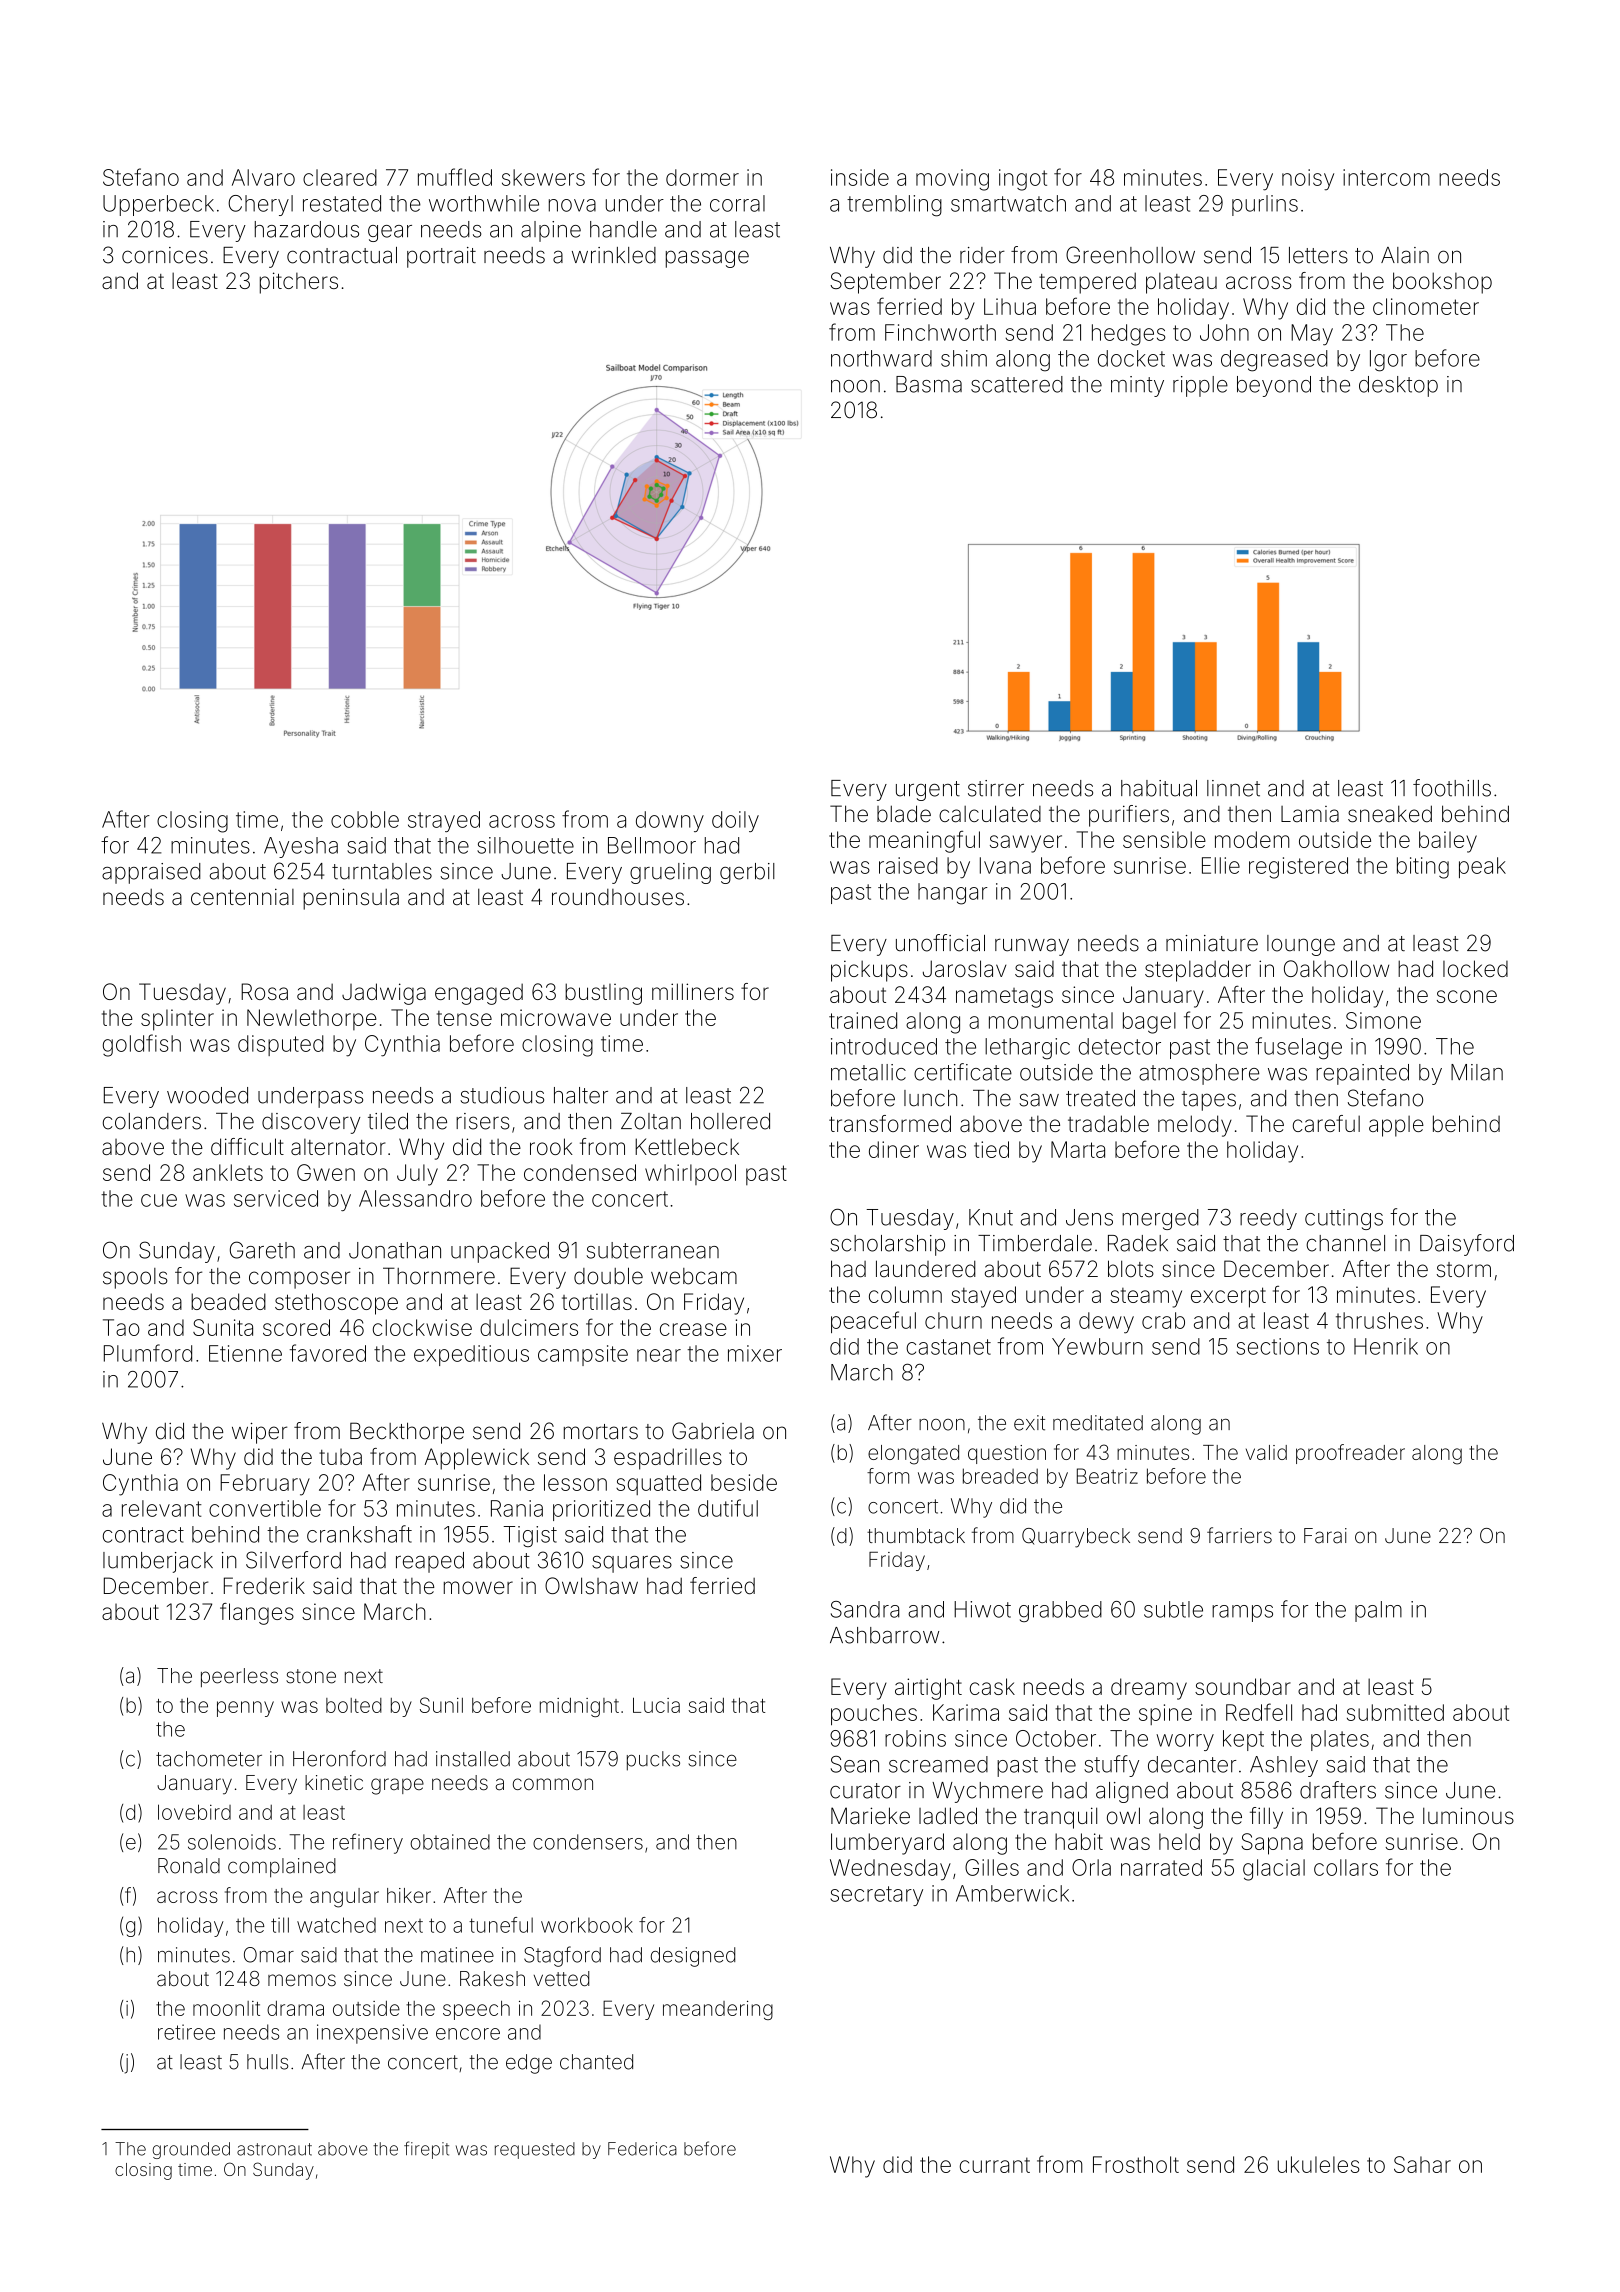  Describe the element at coordinates (1398, 386) in the screenshot. I see `desktop` at that location.
